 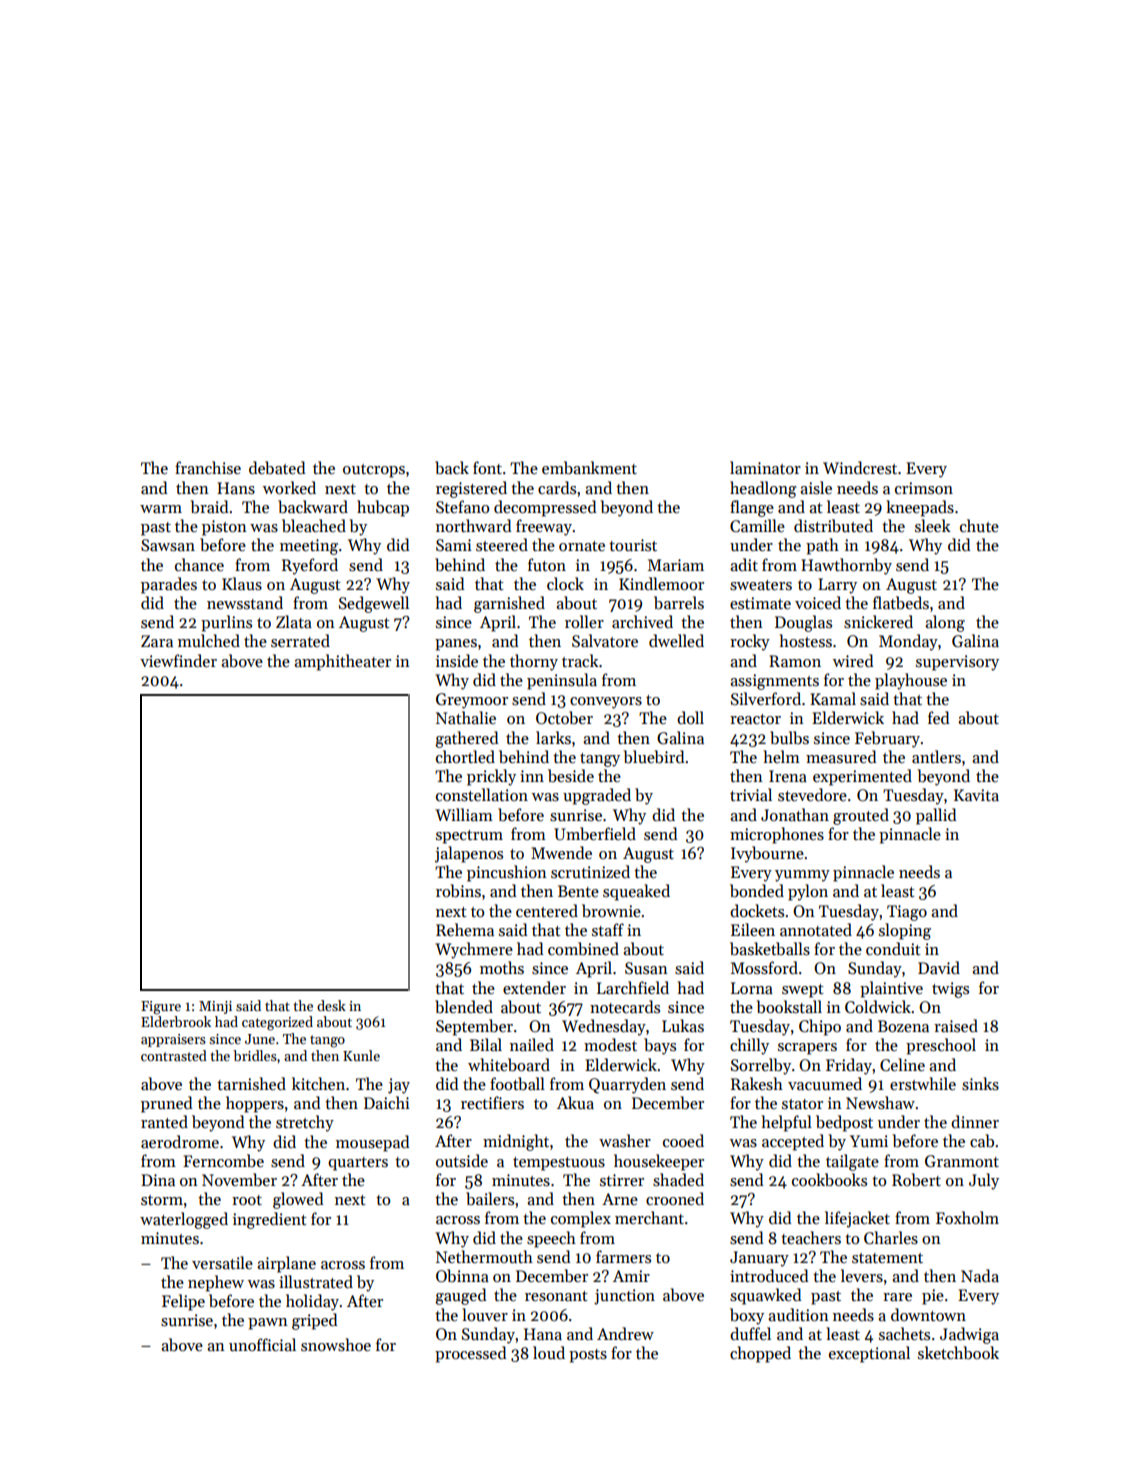 I want to click on Lukas, so click(x=683, y=1025).
